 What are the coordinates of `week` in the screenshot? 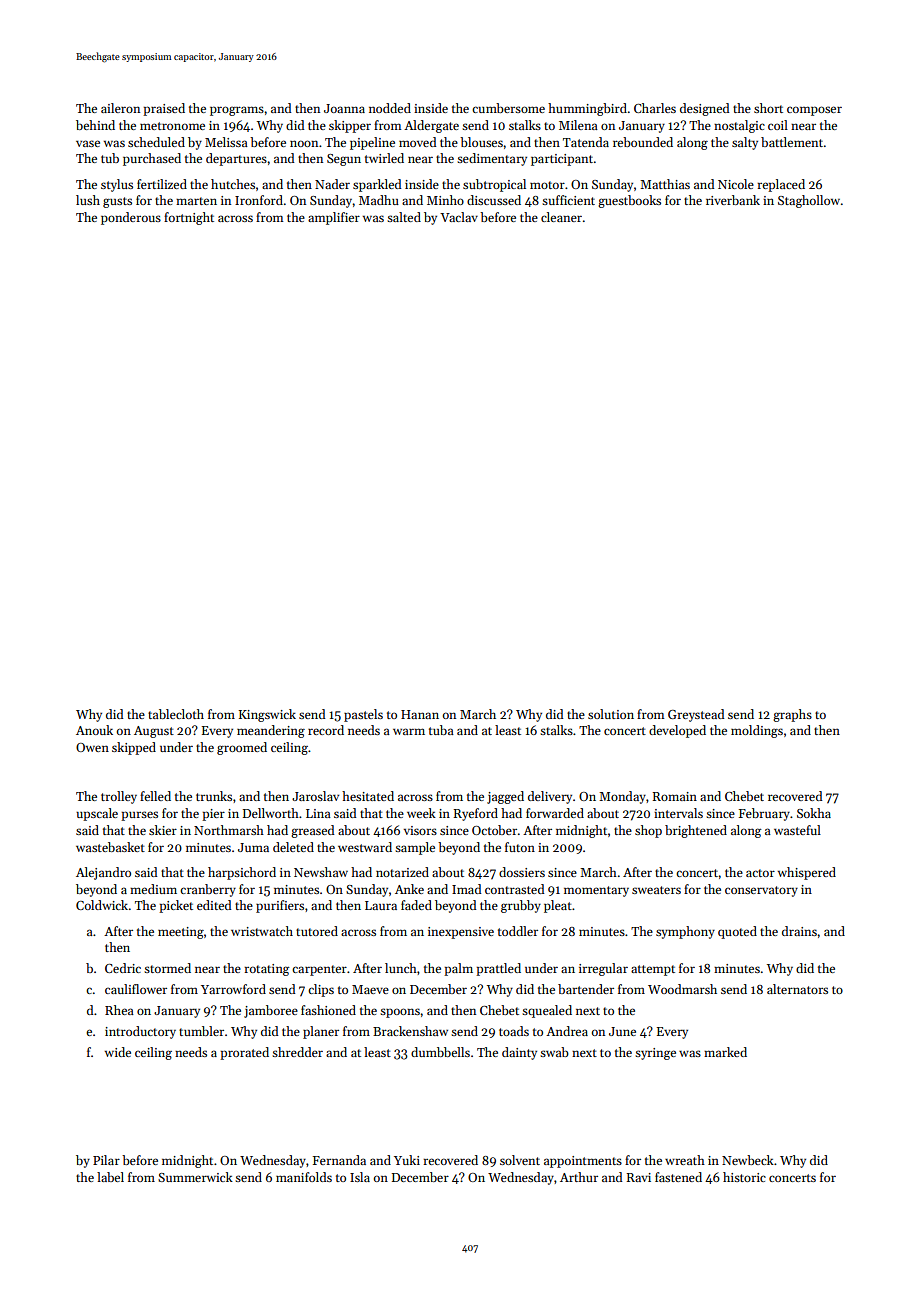 It's located at (421, 813).
